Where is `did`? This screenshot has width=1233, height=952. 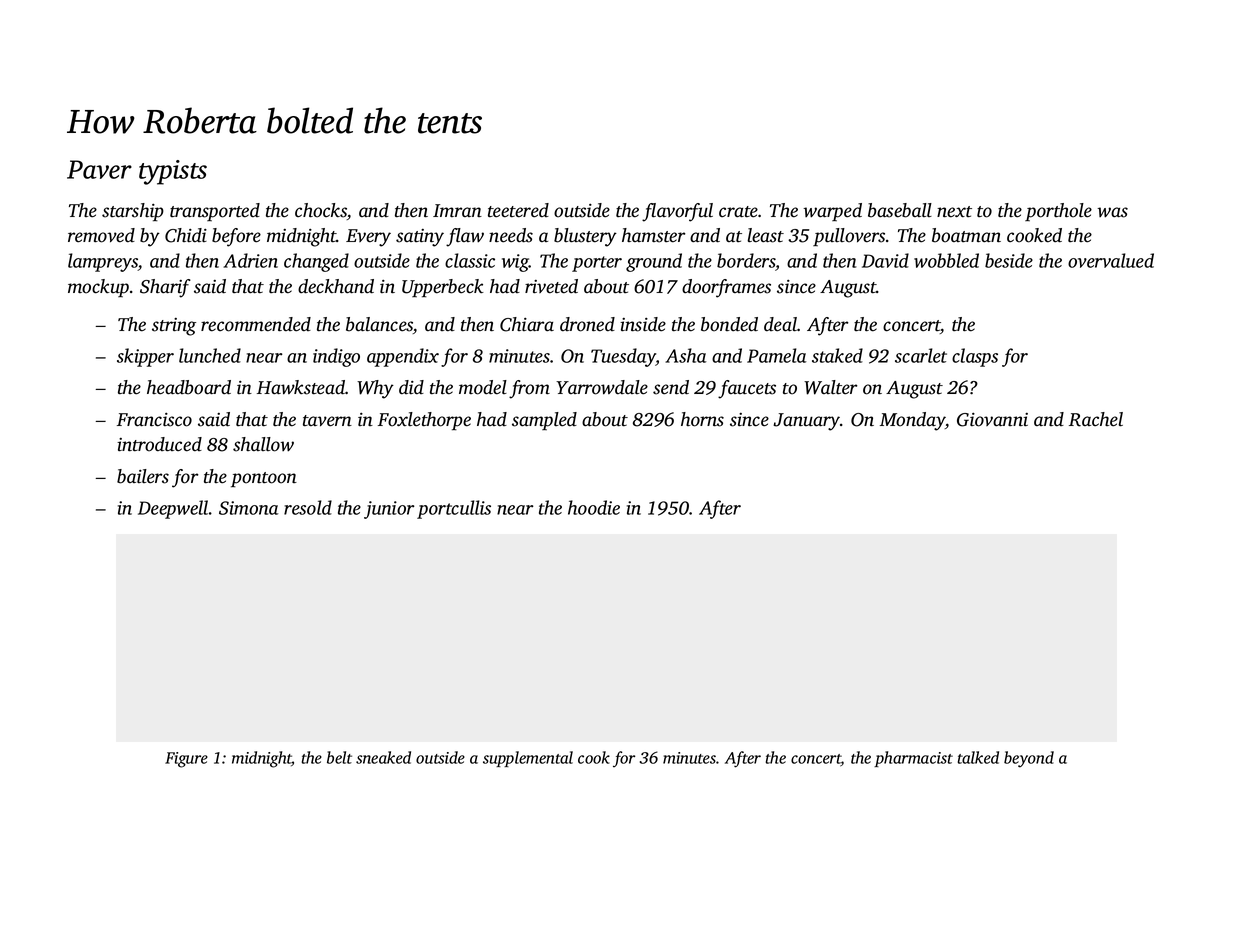
did is located at coordinates (411, 387).
